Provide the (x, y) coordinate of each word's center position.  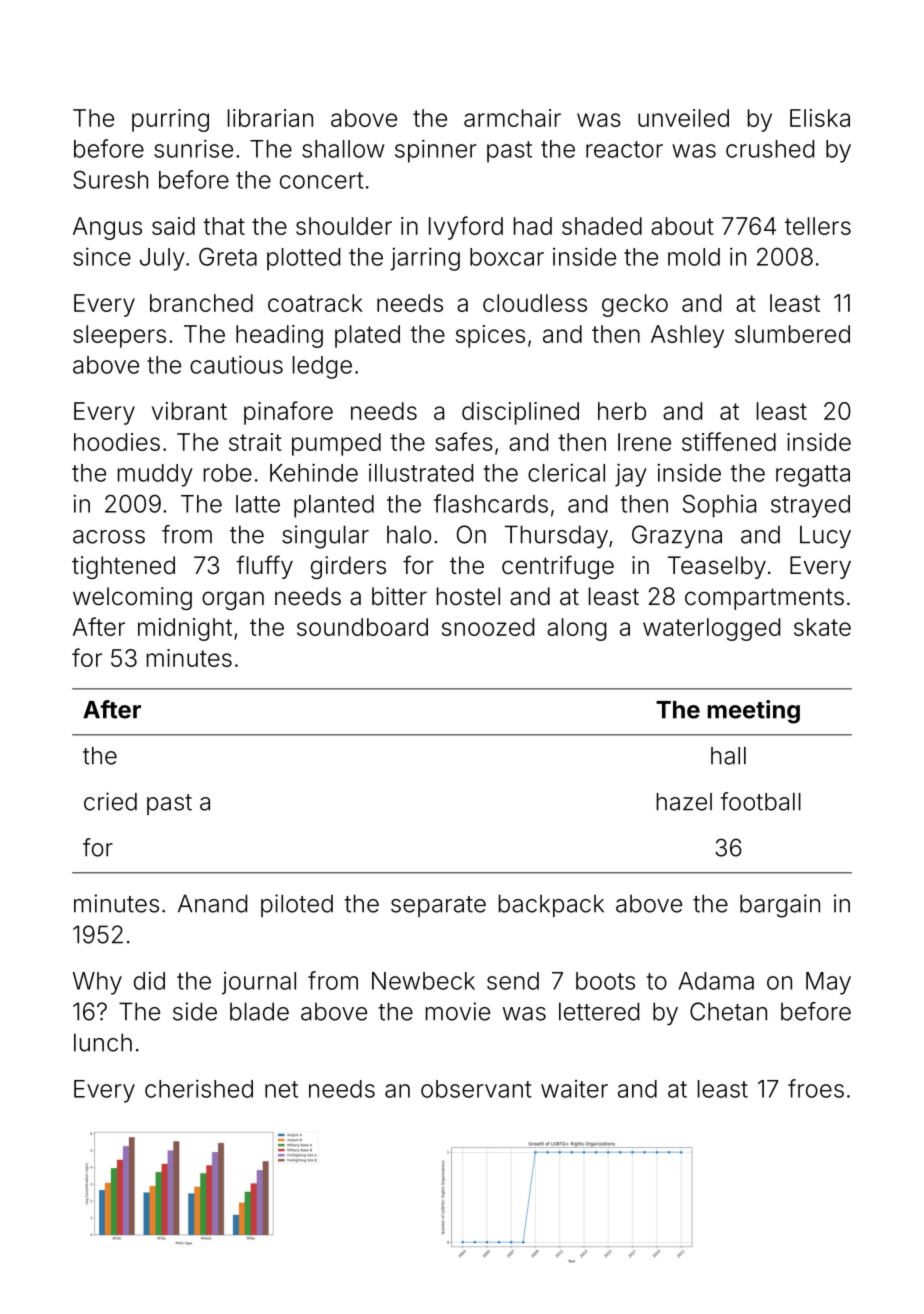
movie (458, 1011)
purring (170, 120)
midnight (185, 629)
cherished (199, 1088)
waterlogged (711, 629)
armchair (512, 118)
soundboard (362, 627)
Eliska (820, 118)
